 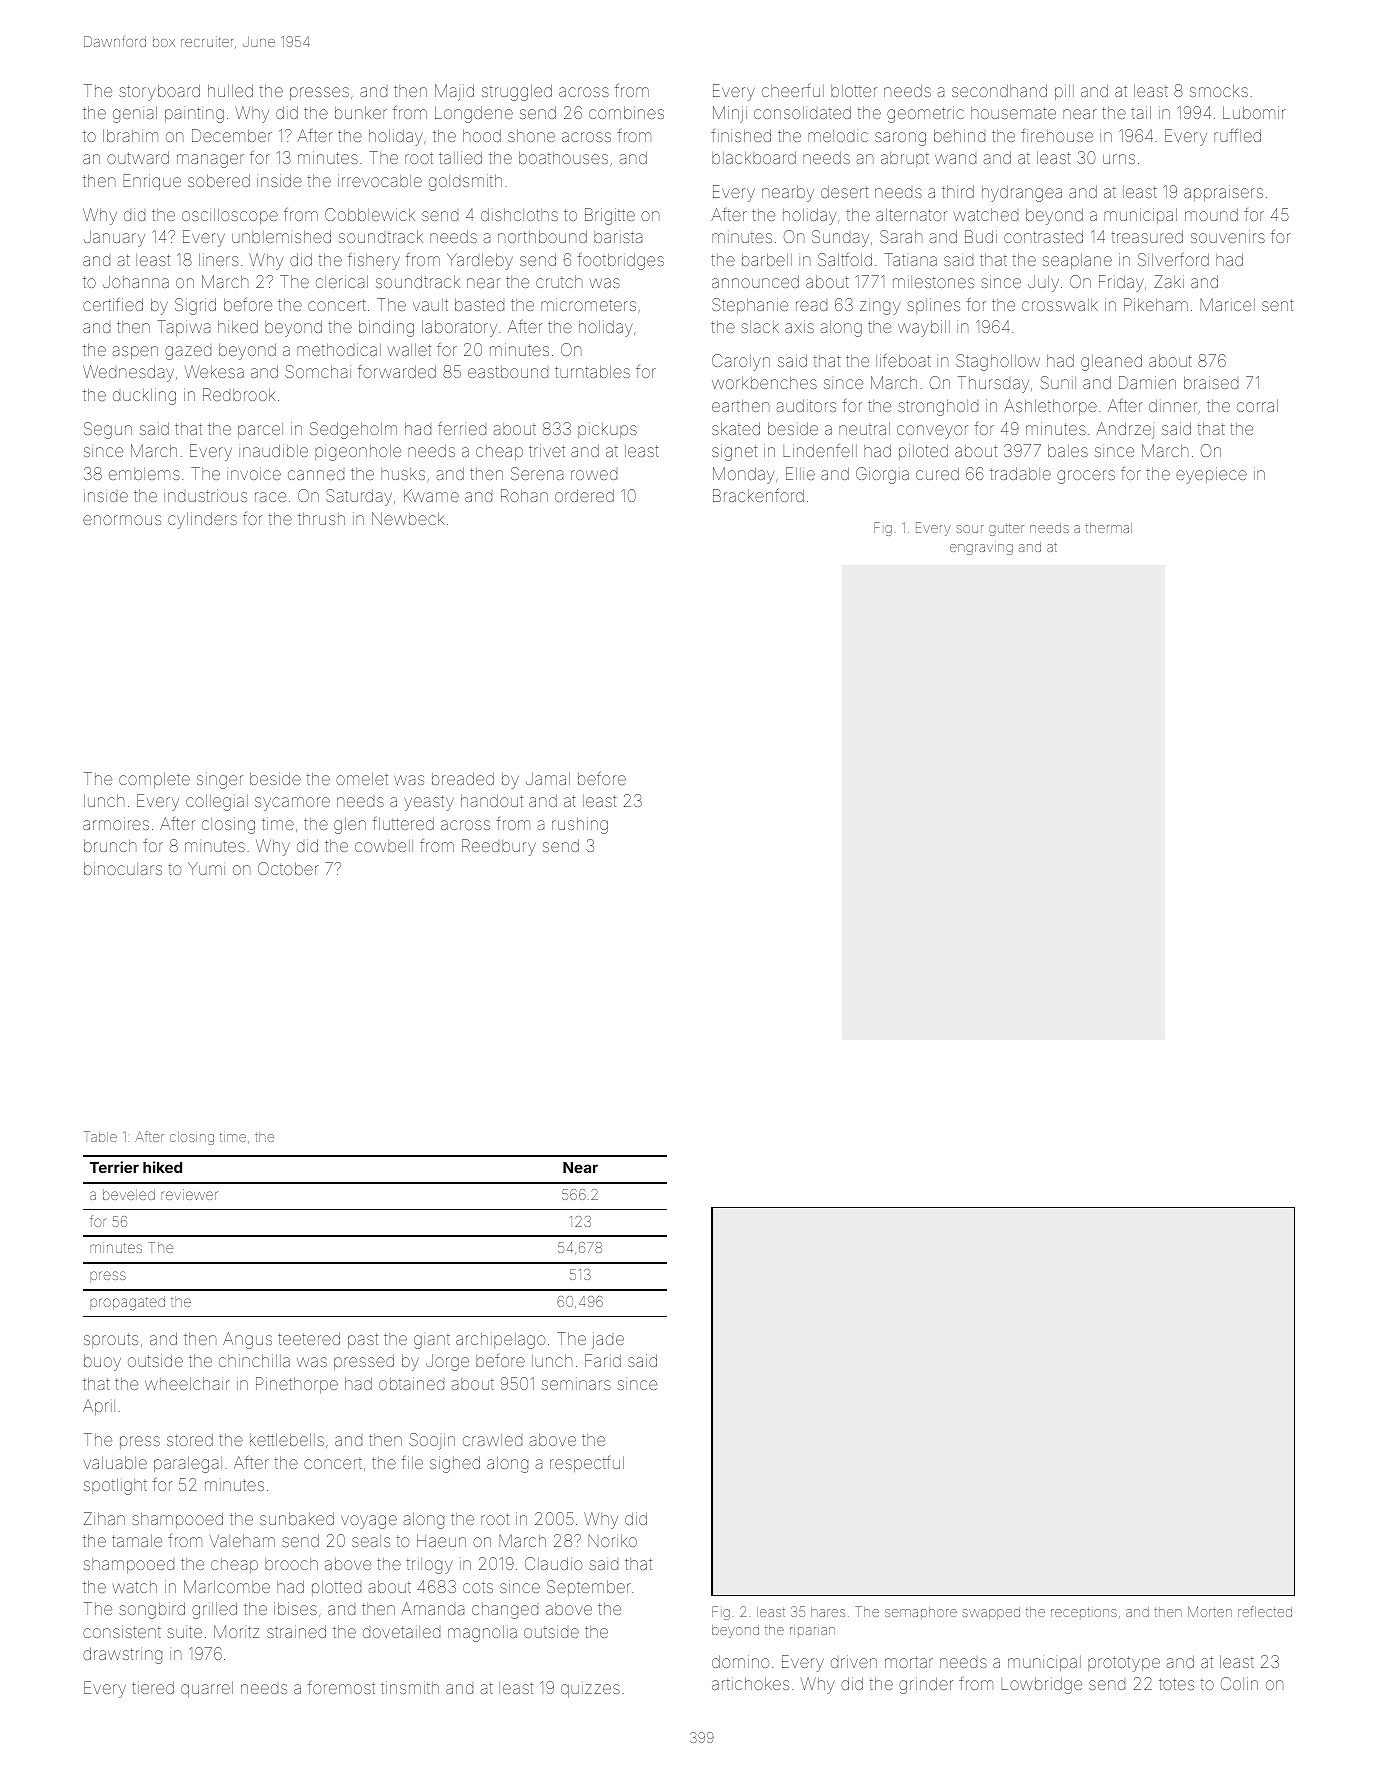 What do you see at coordinates (1277, 305) in the document?
I see `sent` at bounding box center [1277, 305].
